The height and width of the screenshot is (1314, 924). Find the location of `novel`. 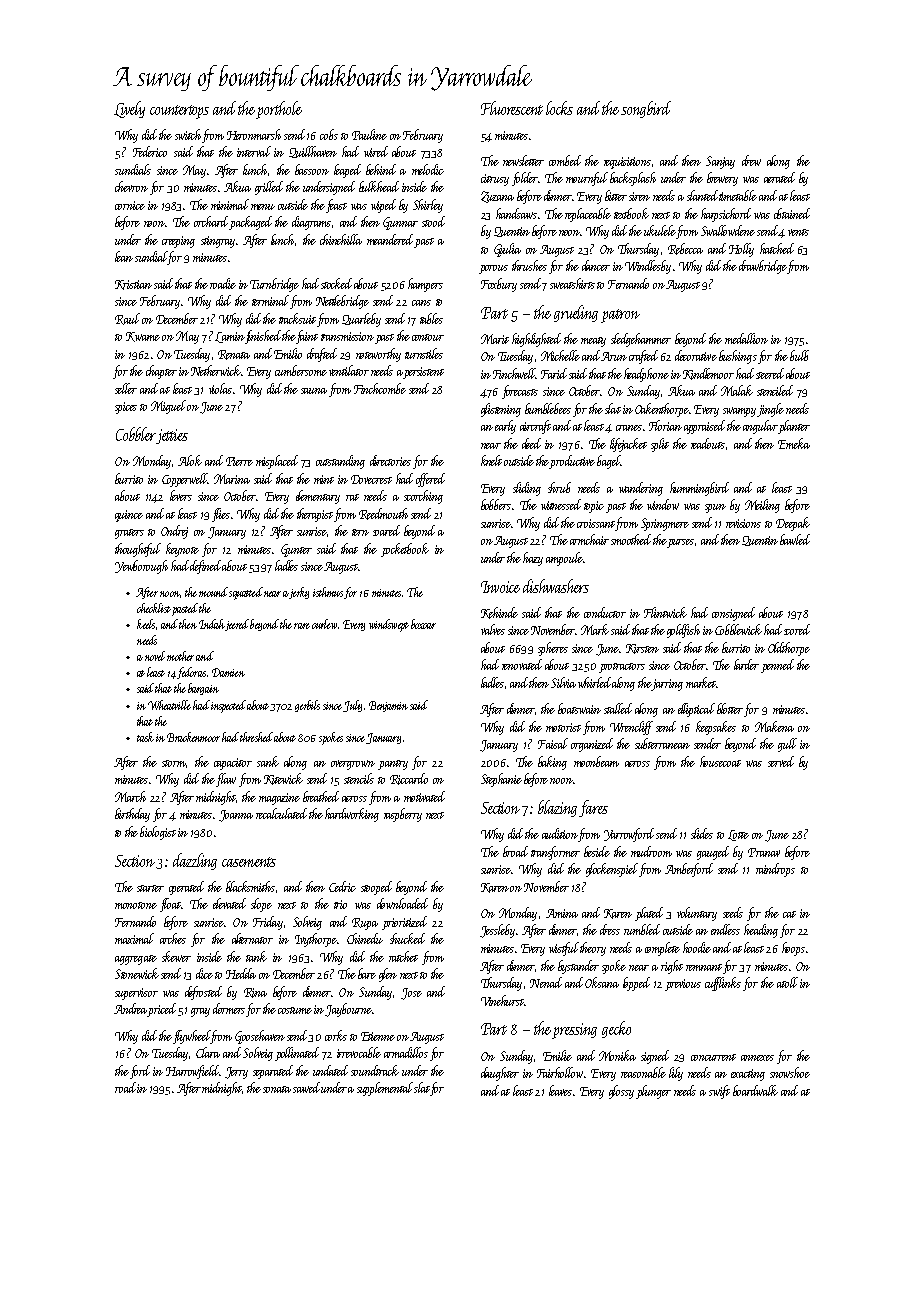

novel is located at coordinates (155, 656).
